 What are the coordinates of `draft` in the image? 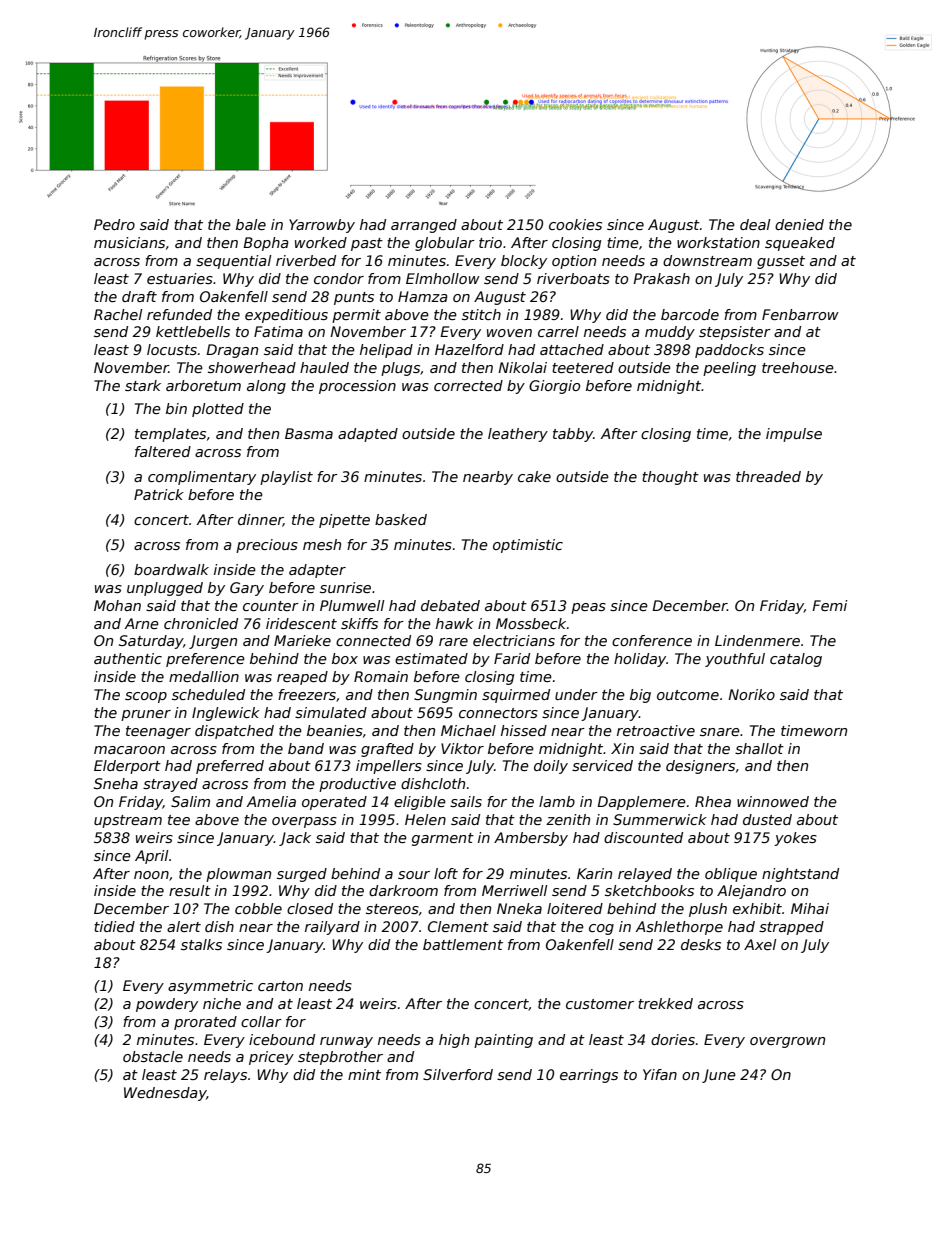 It's located at (139, 296).
